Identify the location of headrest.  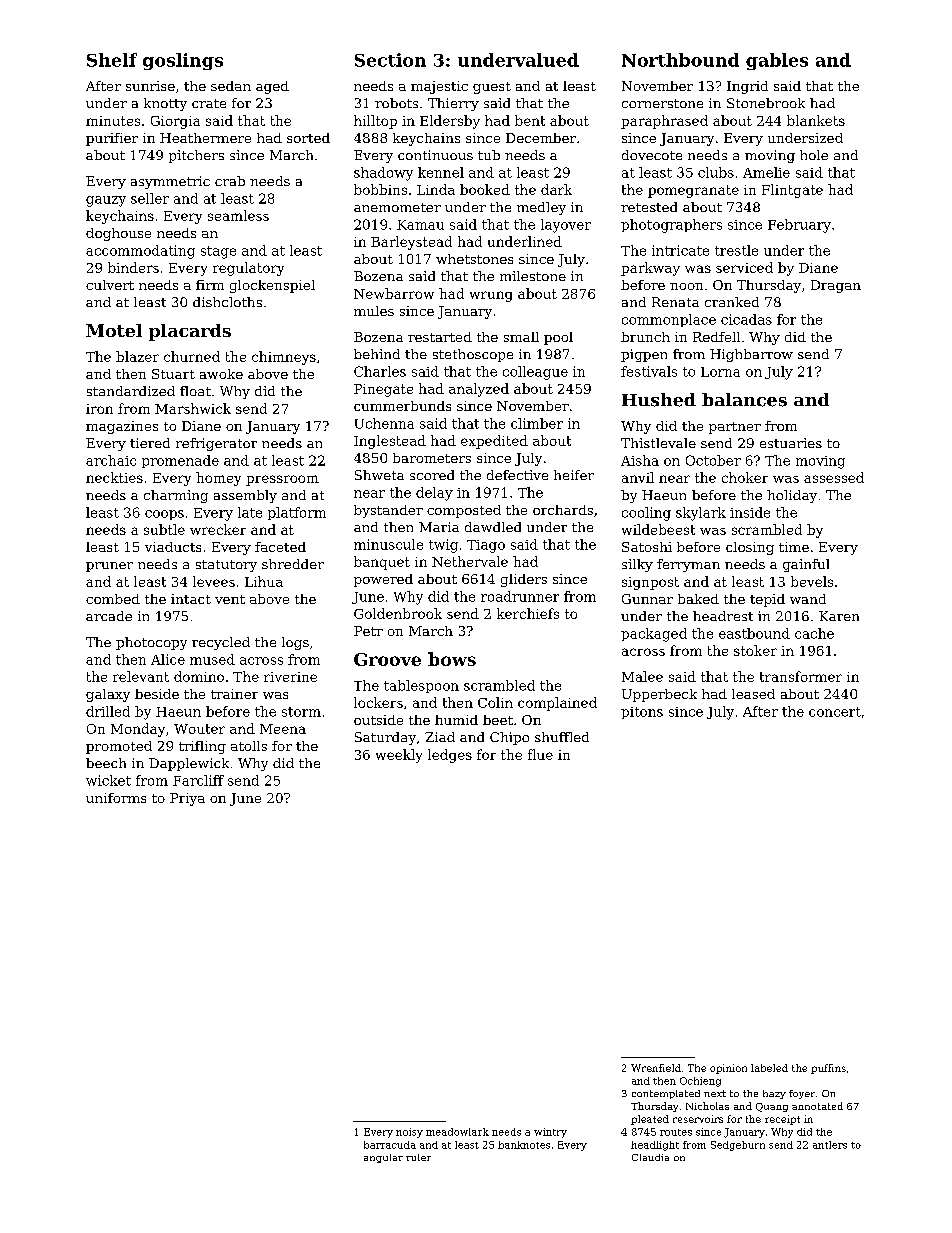
(723, 616).
